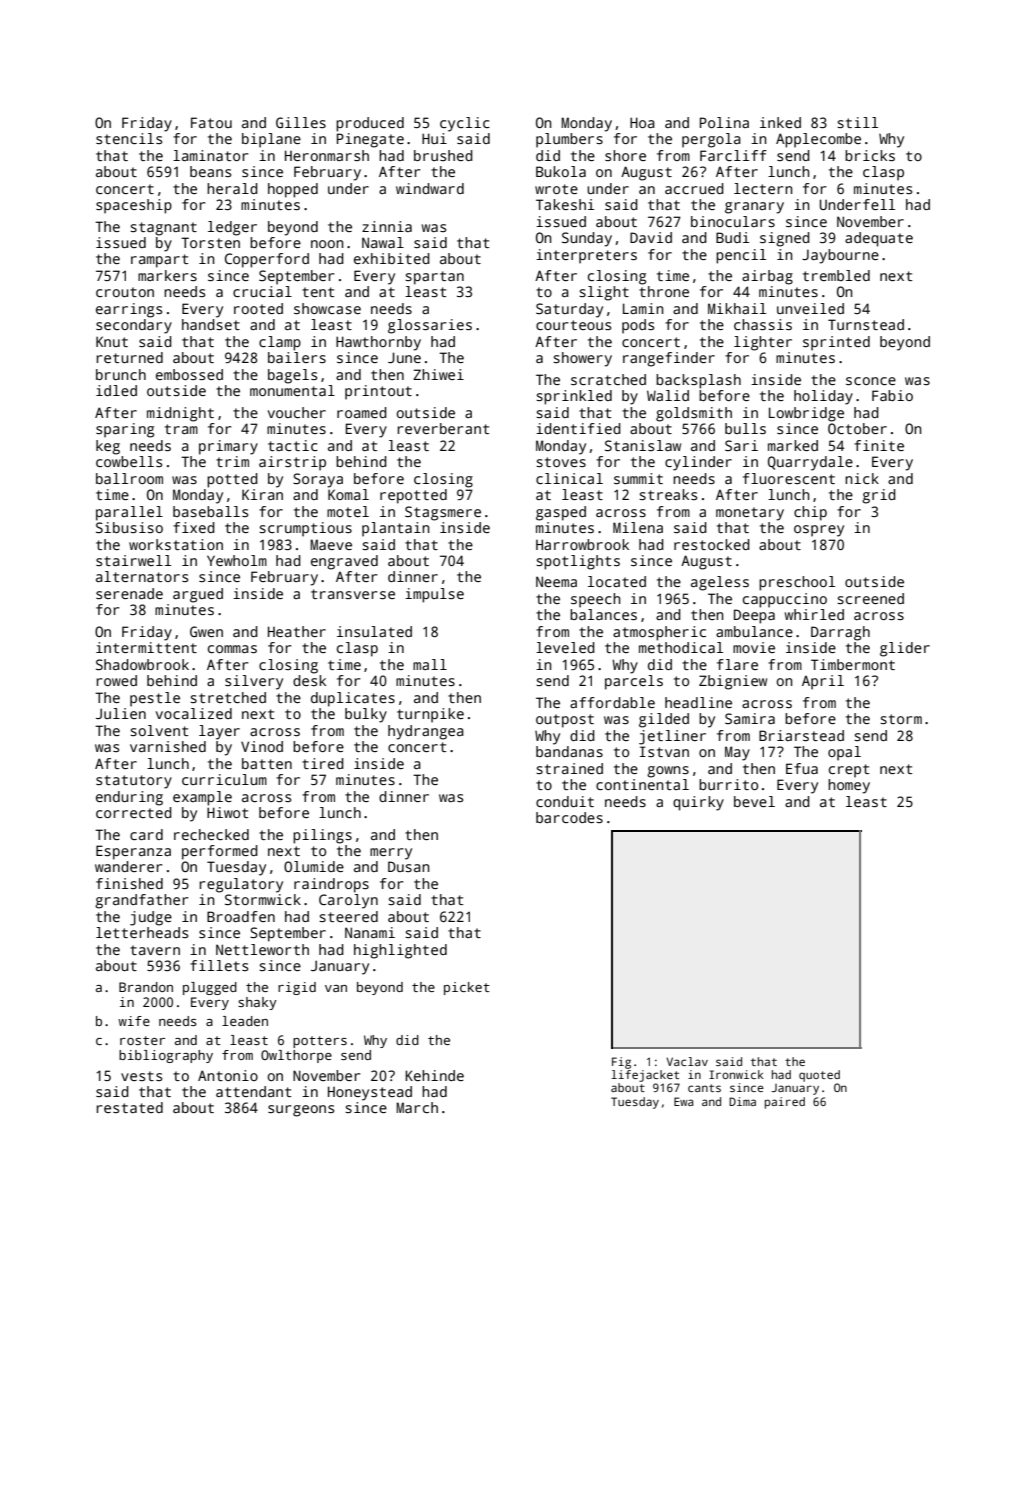  I want to click on potters, so click(320, 1042).
